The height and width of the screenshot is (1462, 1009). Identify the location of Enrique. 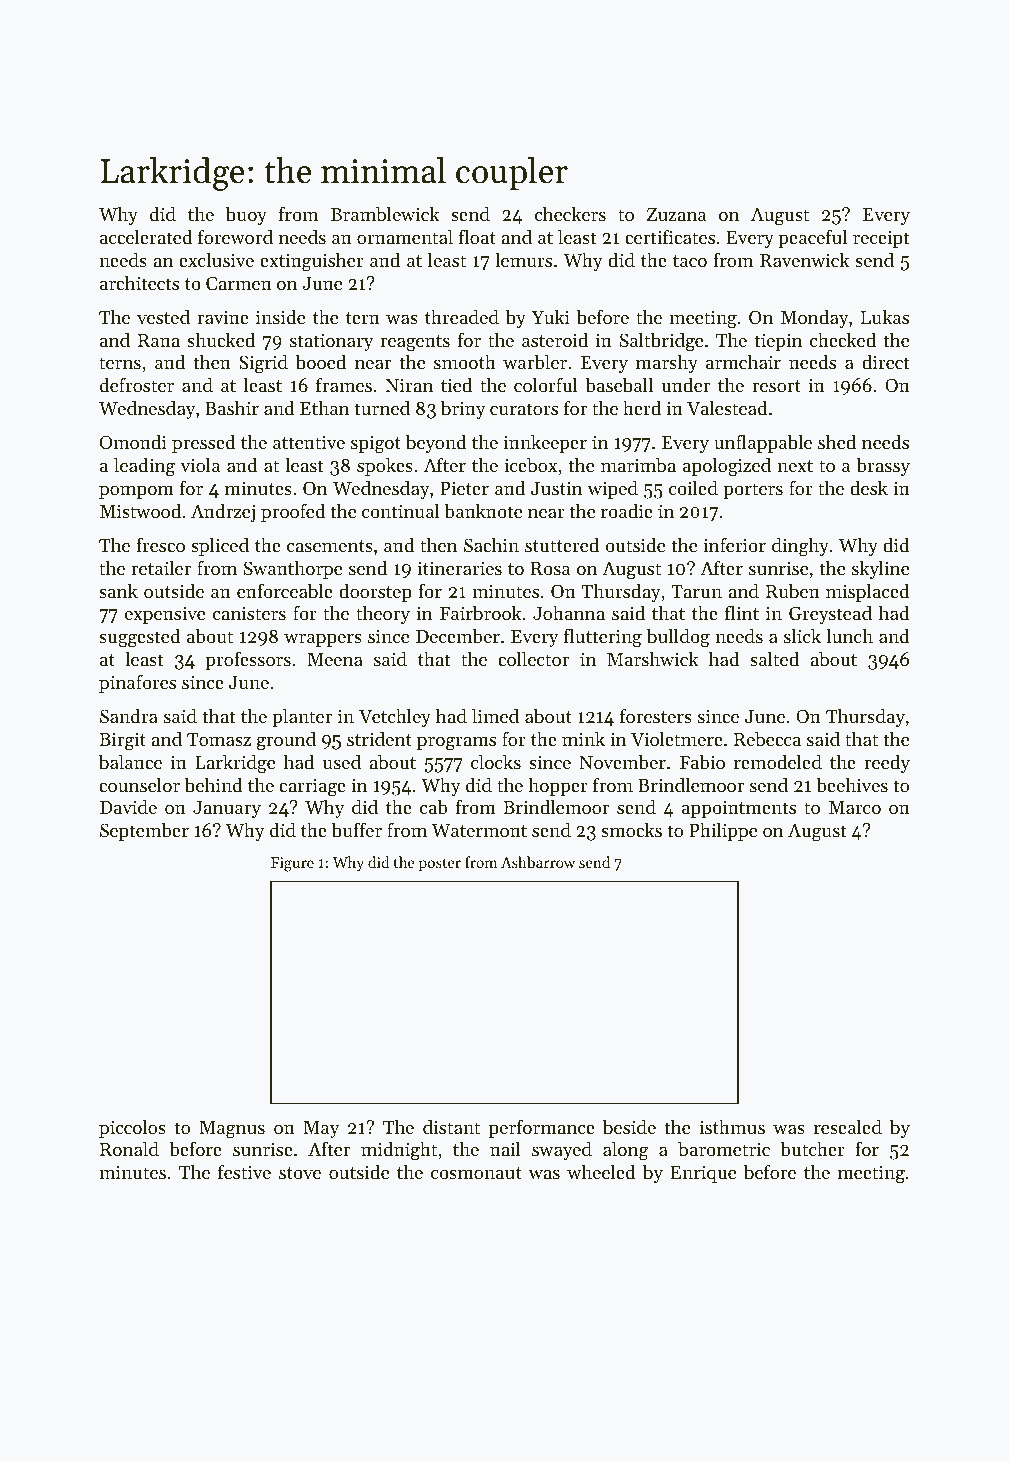
(703, 1174).
